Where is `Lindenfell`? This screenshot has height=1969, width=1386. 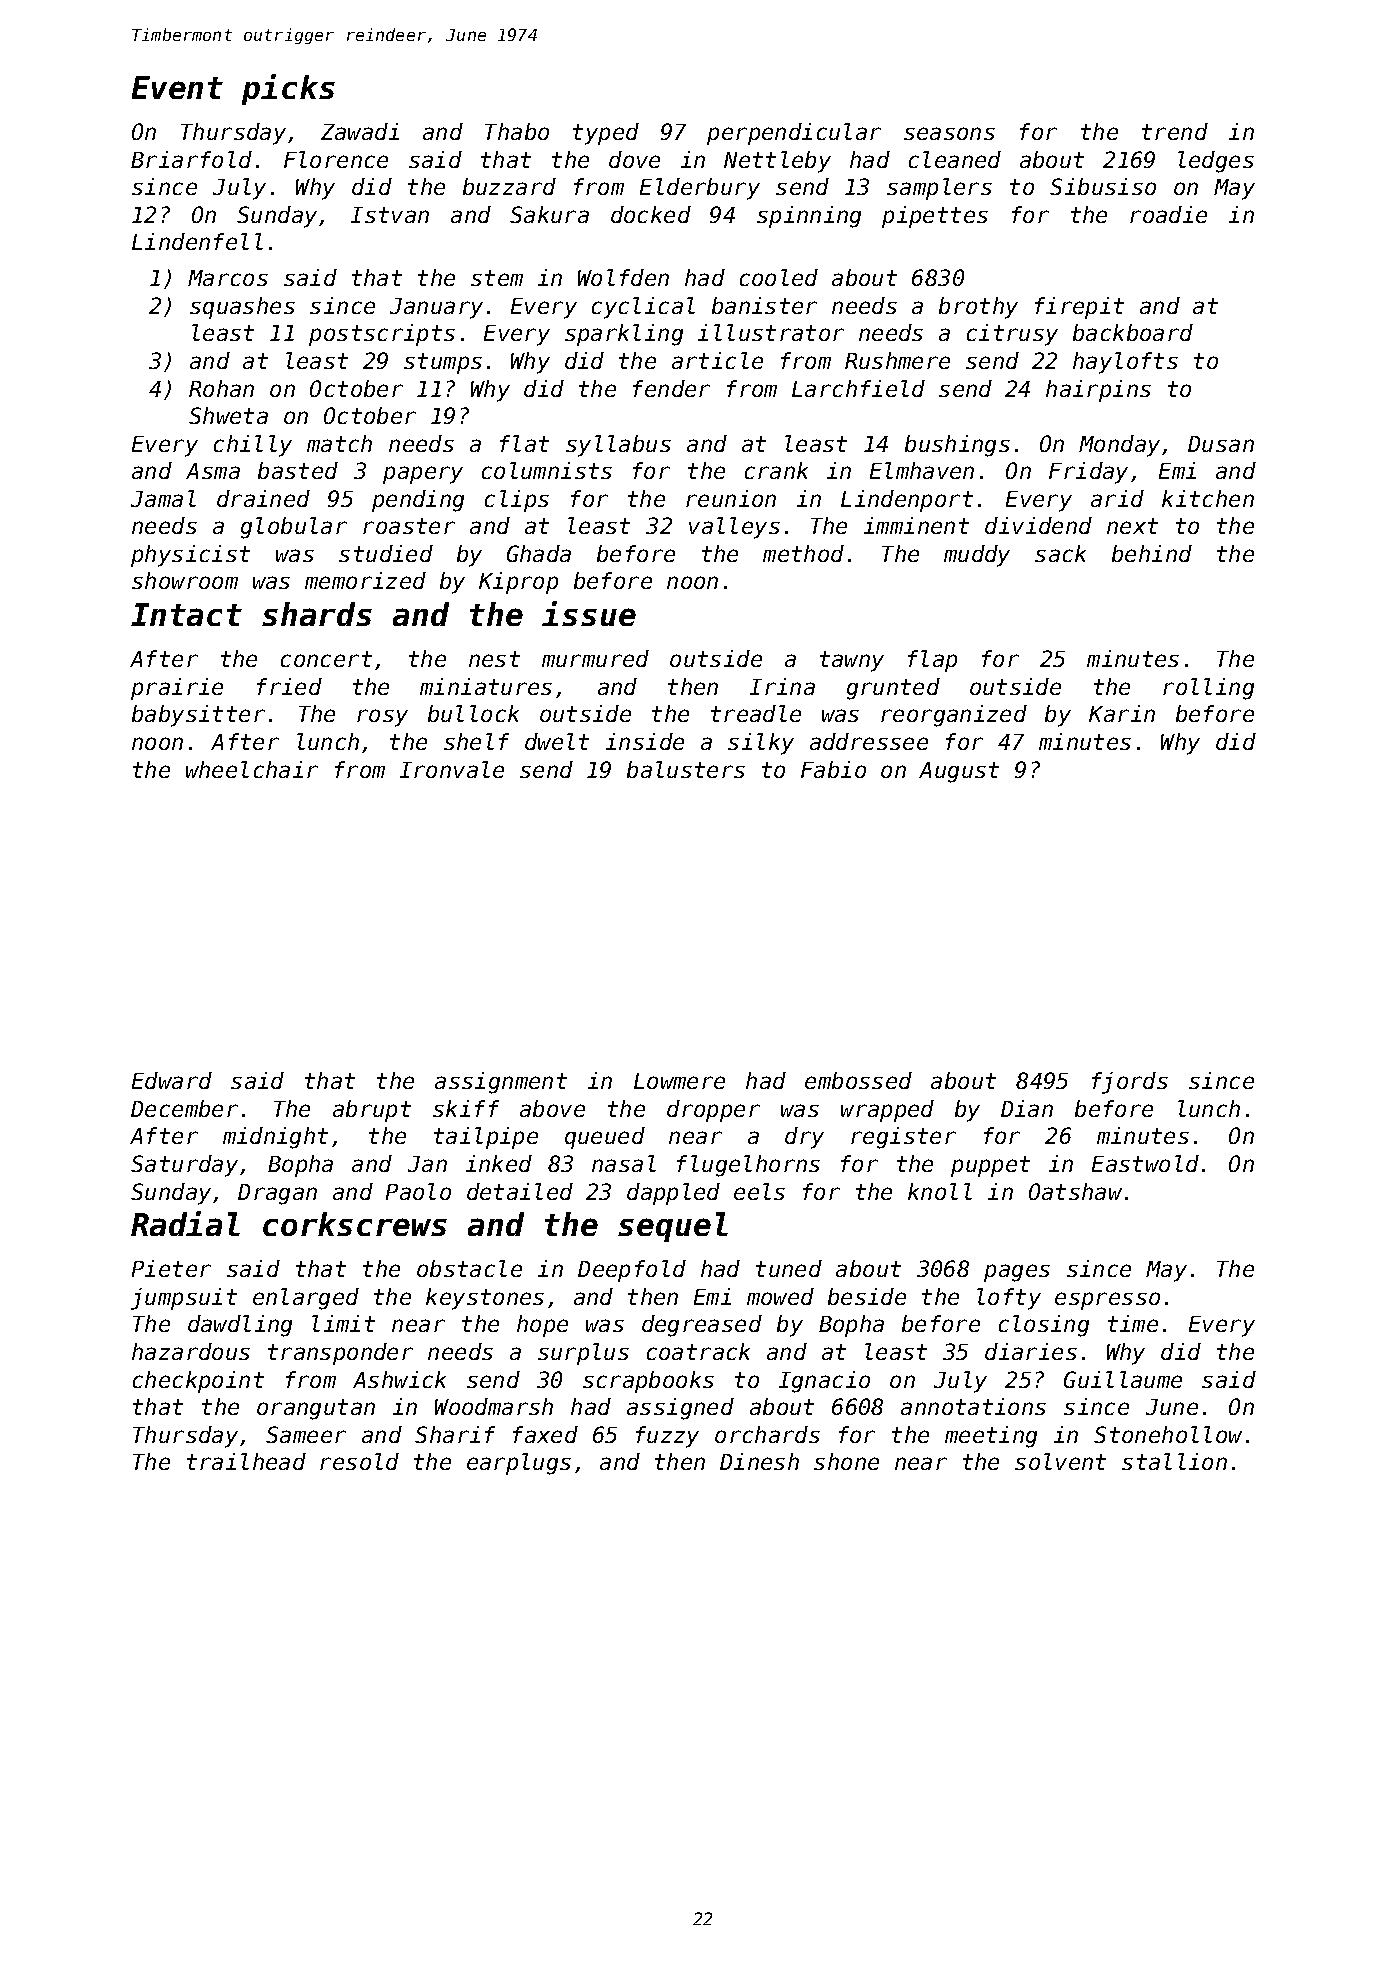 Lindenfell is located at coordinates (197, 241).
